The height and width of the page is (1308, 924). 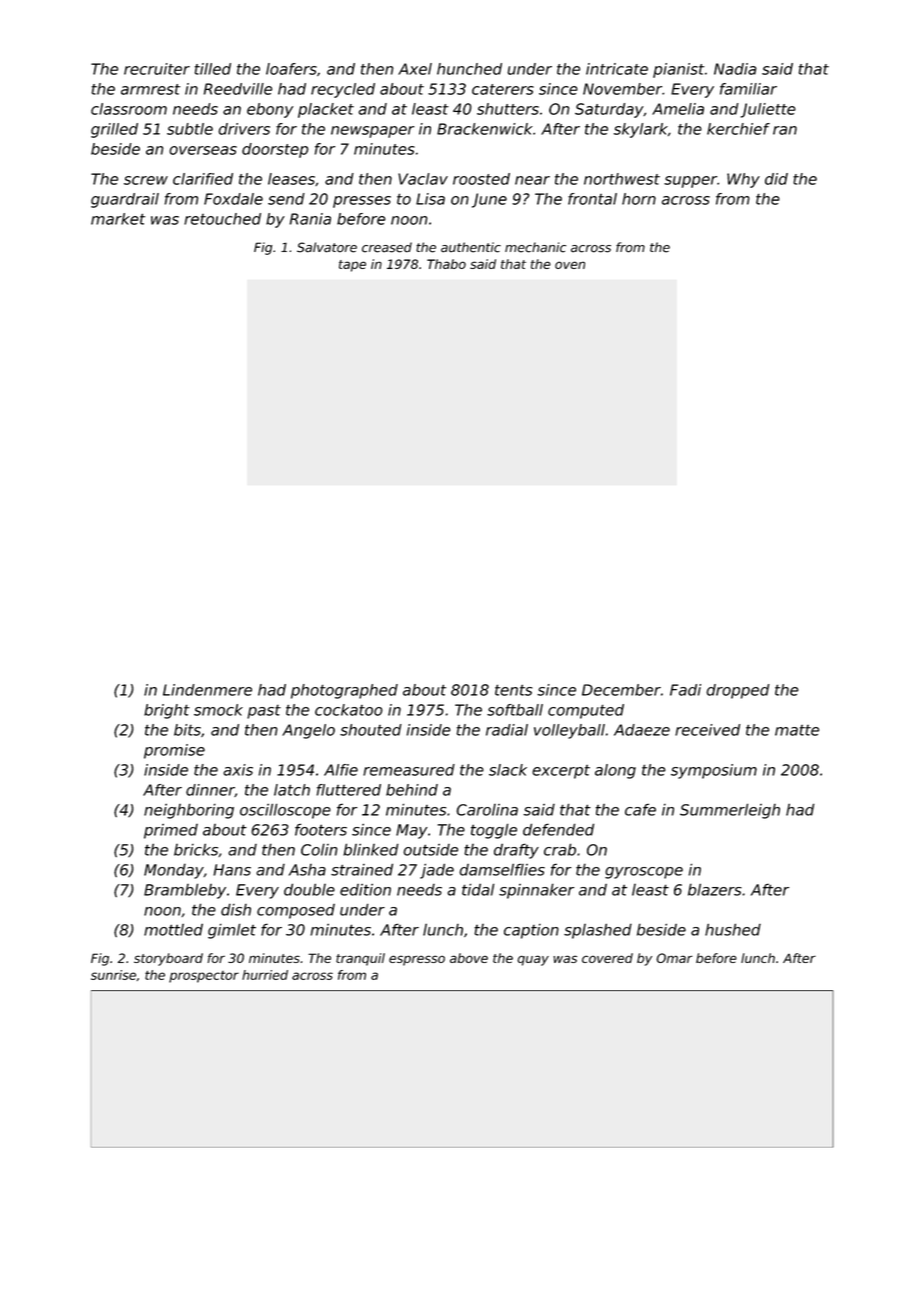 What do you see at coordinates (344, 691) in the page?
I see `photographed` at bounding box center [344, 691].
